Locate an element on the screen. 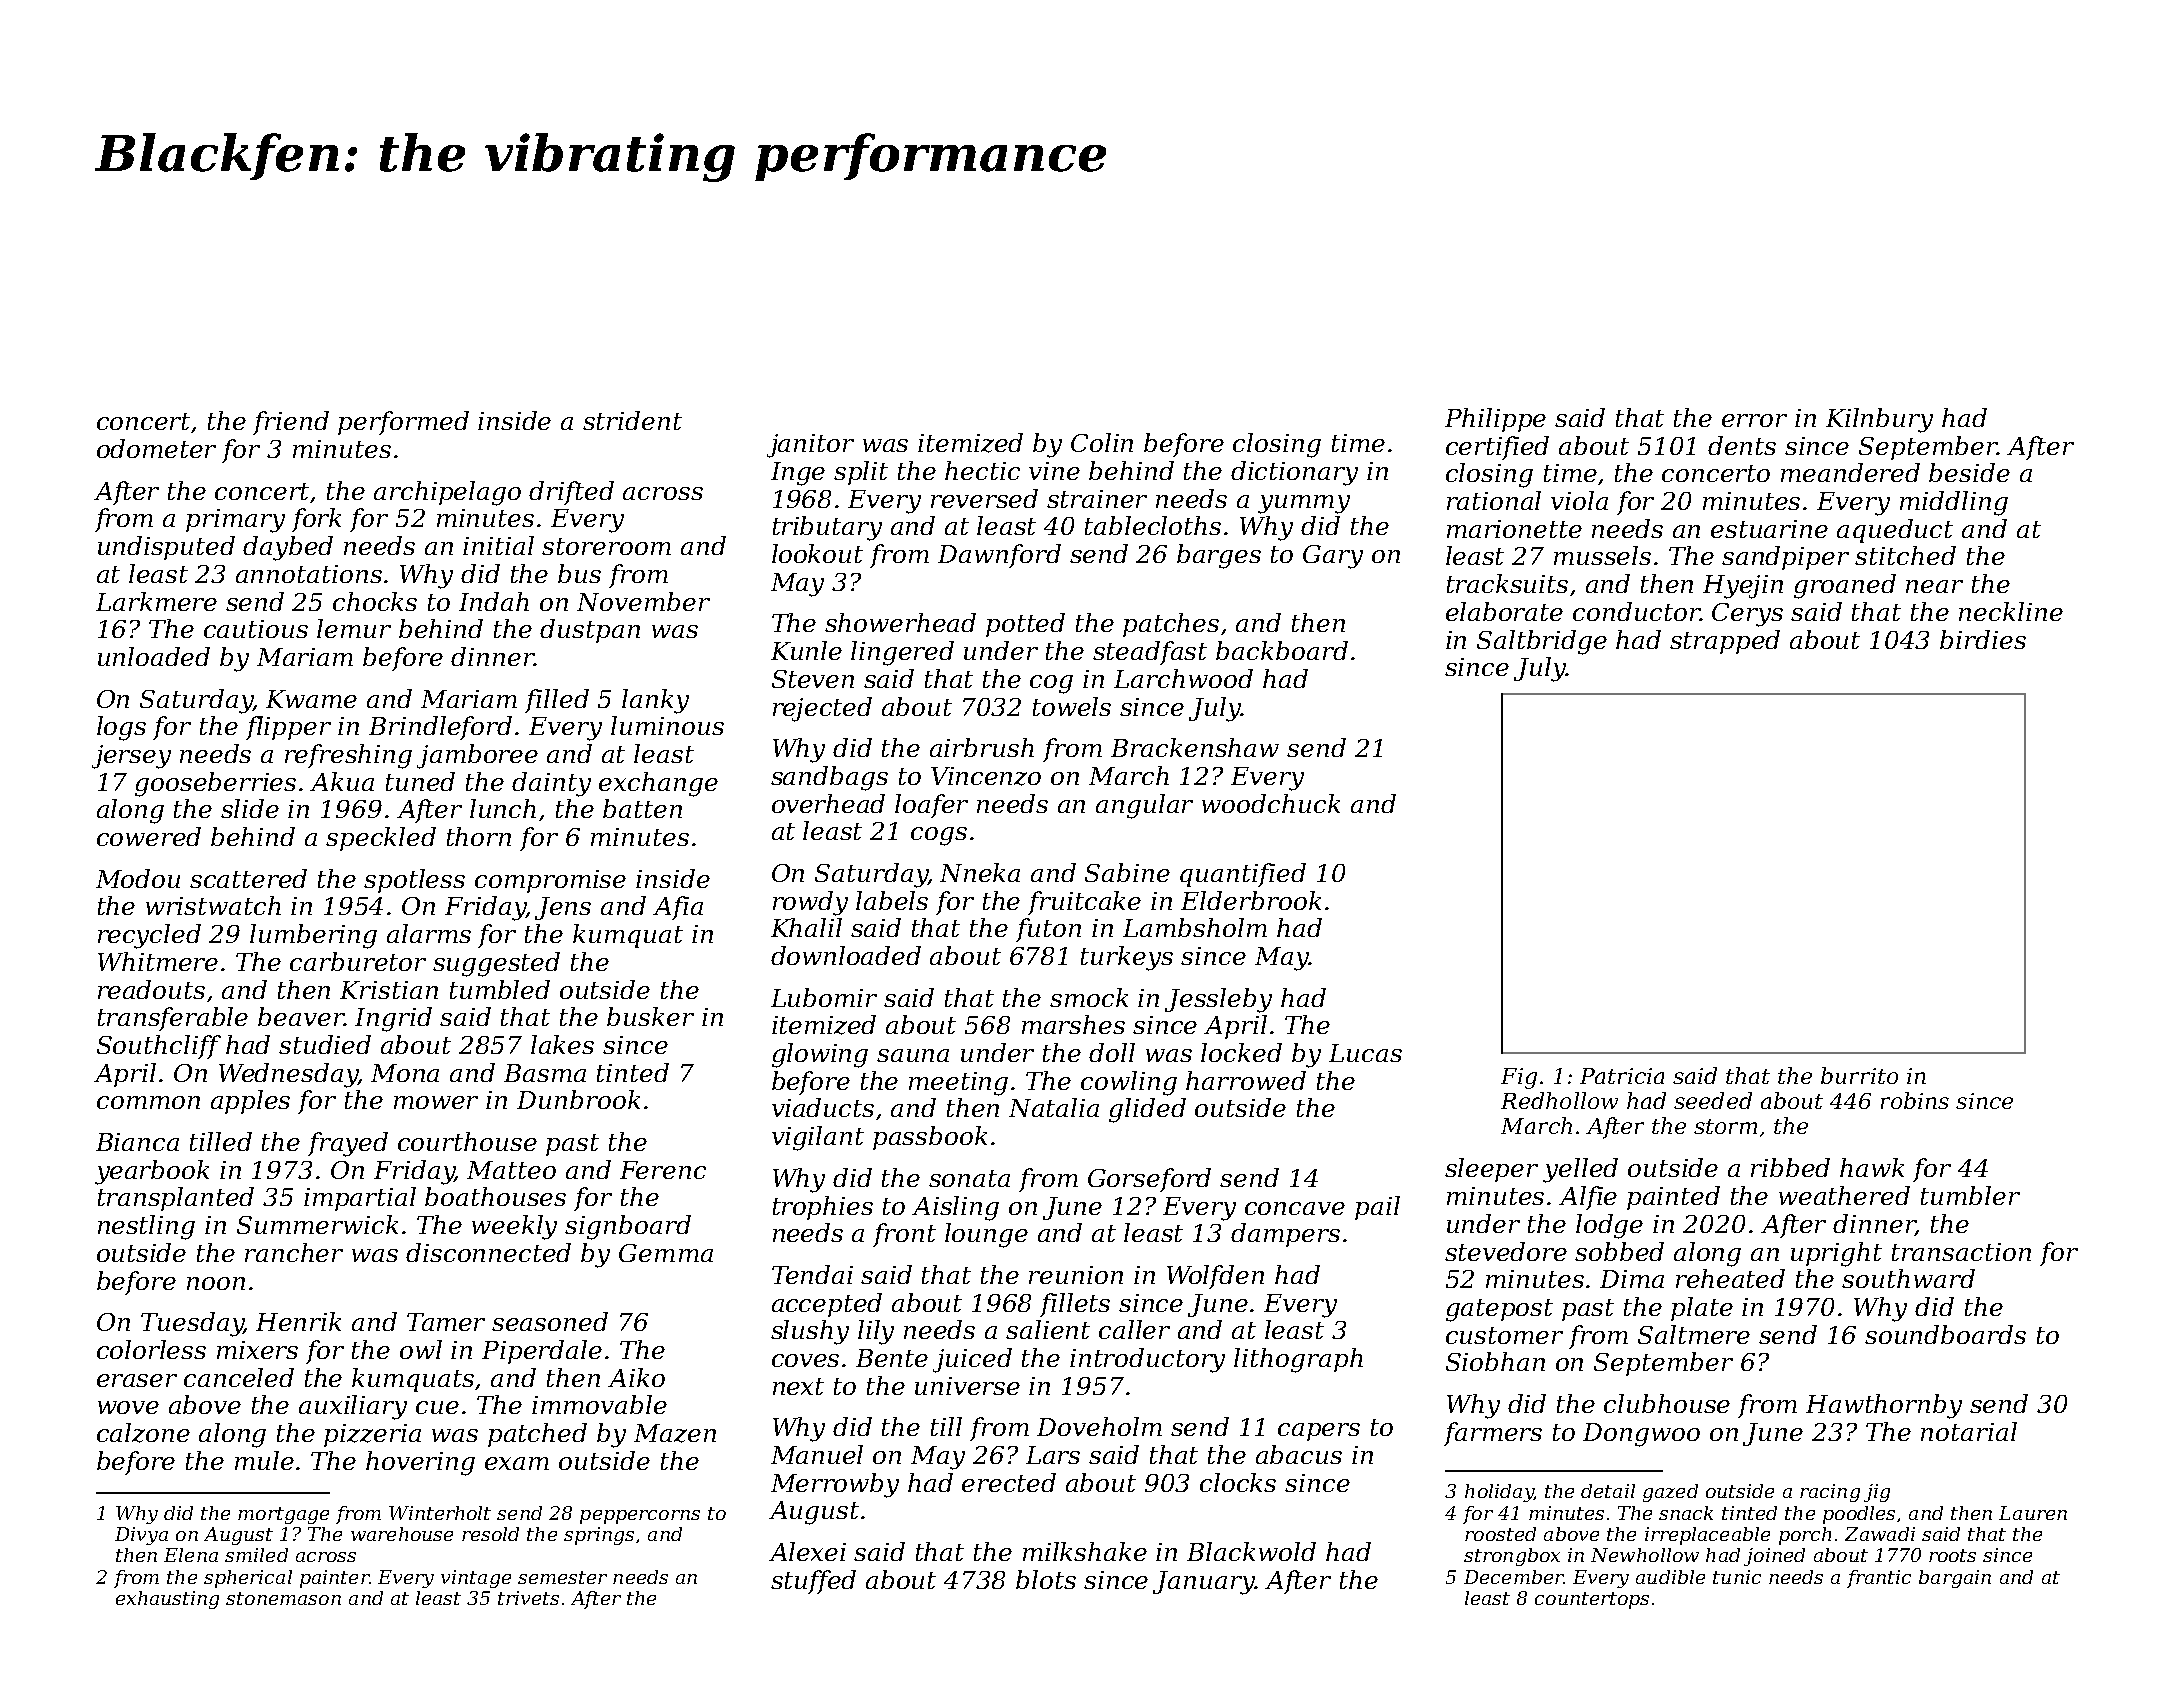  flipper is located at coordinates (288, 728).
